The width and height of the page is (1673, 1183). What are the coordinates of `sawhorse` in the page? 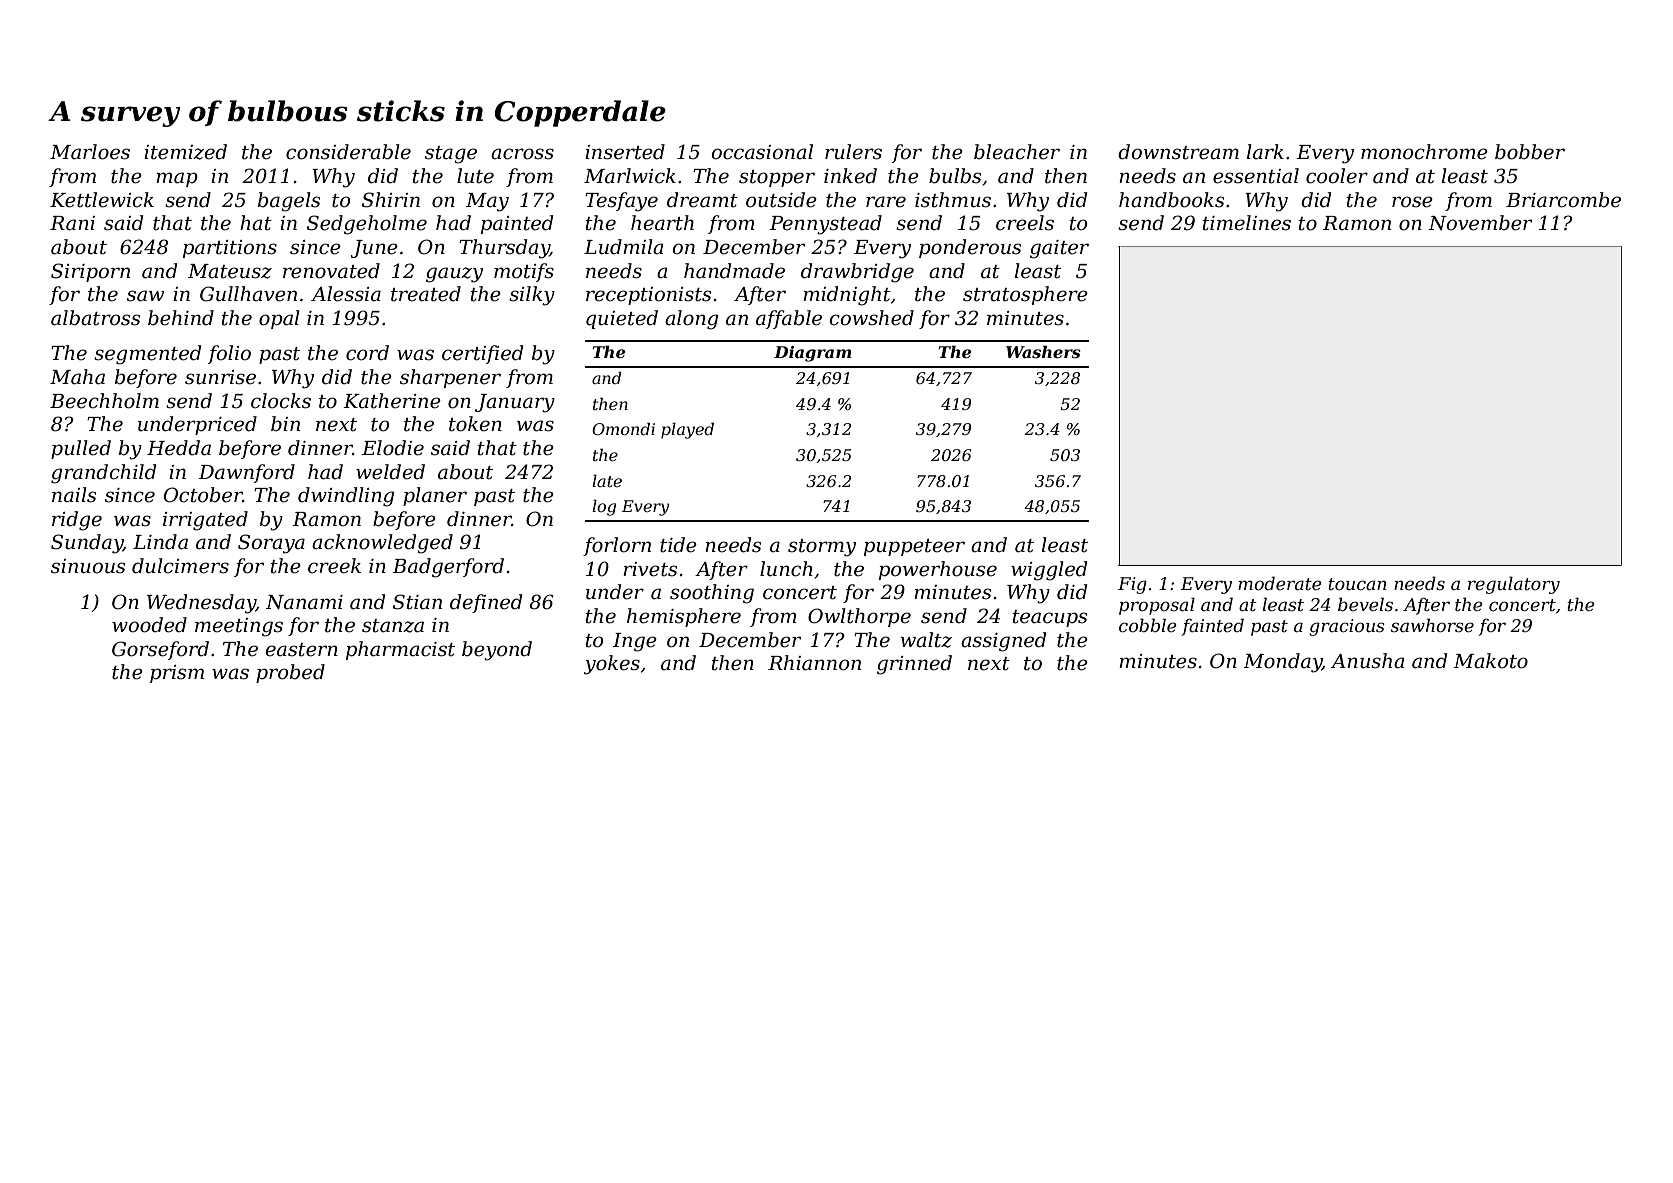 It's located at (1432, 625).
